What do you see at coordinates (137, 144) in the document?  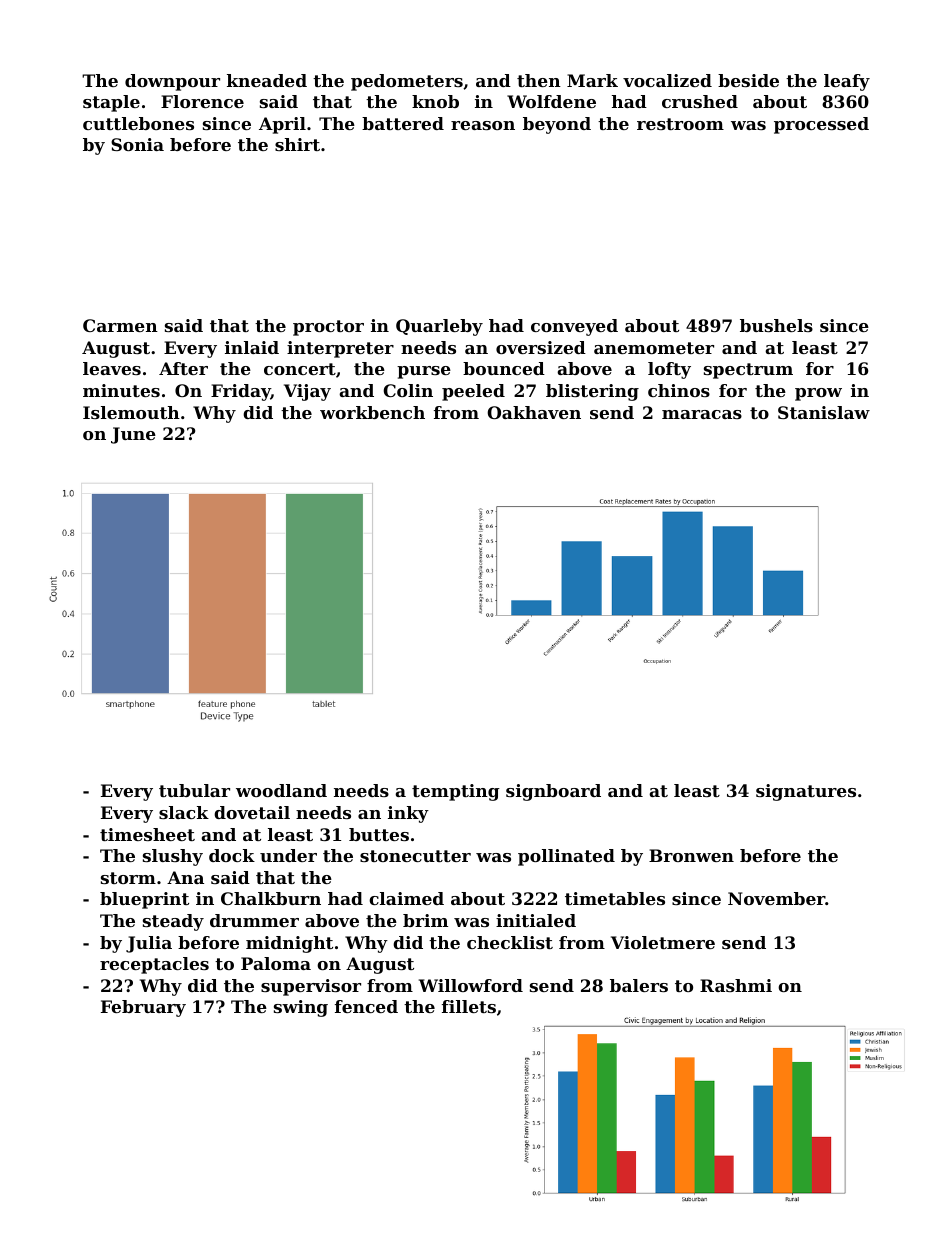 I see `Sonia` at bounding box center [137, 144].
